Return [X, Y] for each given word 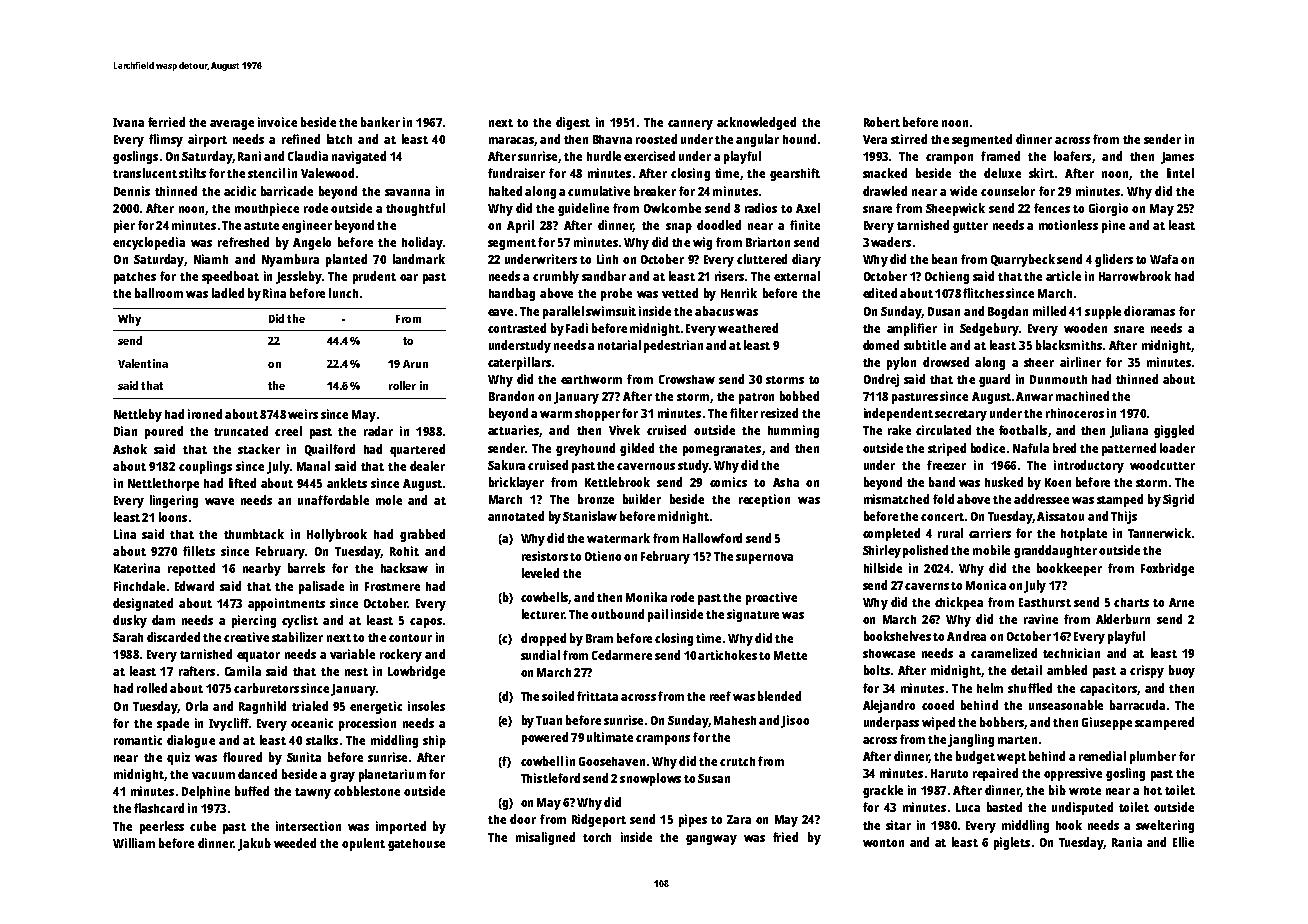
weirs [303, 414]
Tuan [549, 720]
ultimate [610, 737]
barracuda [1137, 705]
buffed [252, 791]
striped [947, 449]
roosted [656, 139]
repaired [995, 774]
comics [728, 482]
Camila [243, 671]
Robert [882, 122]
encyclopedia [149, 243]
